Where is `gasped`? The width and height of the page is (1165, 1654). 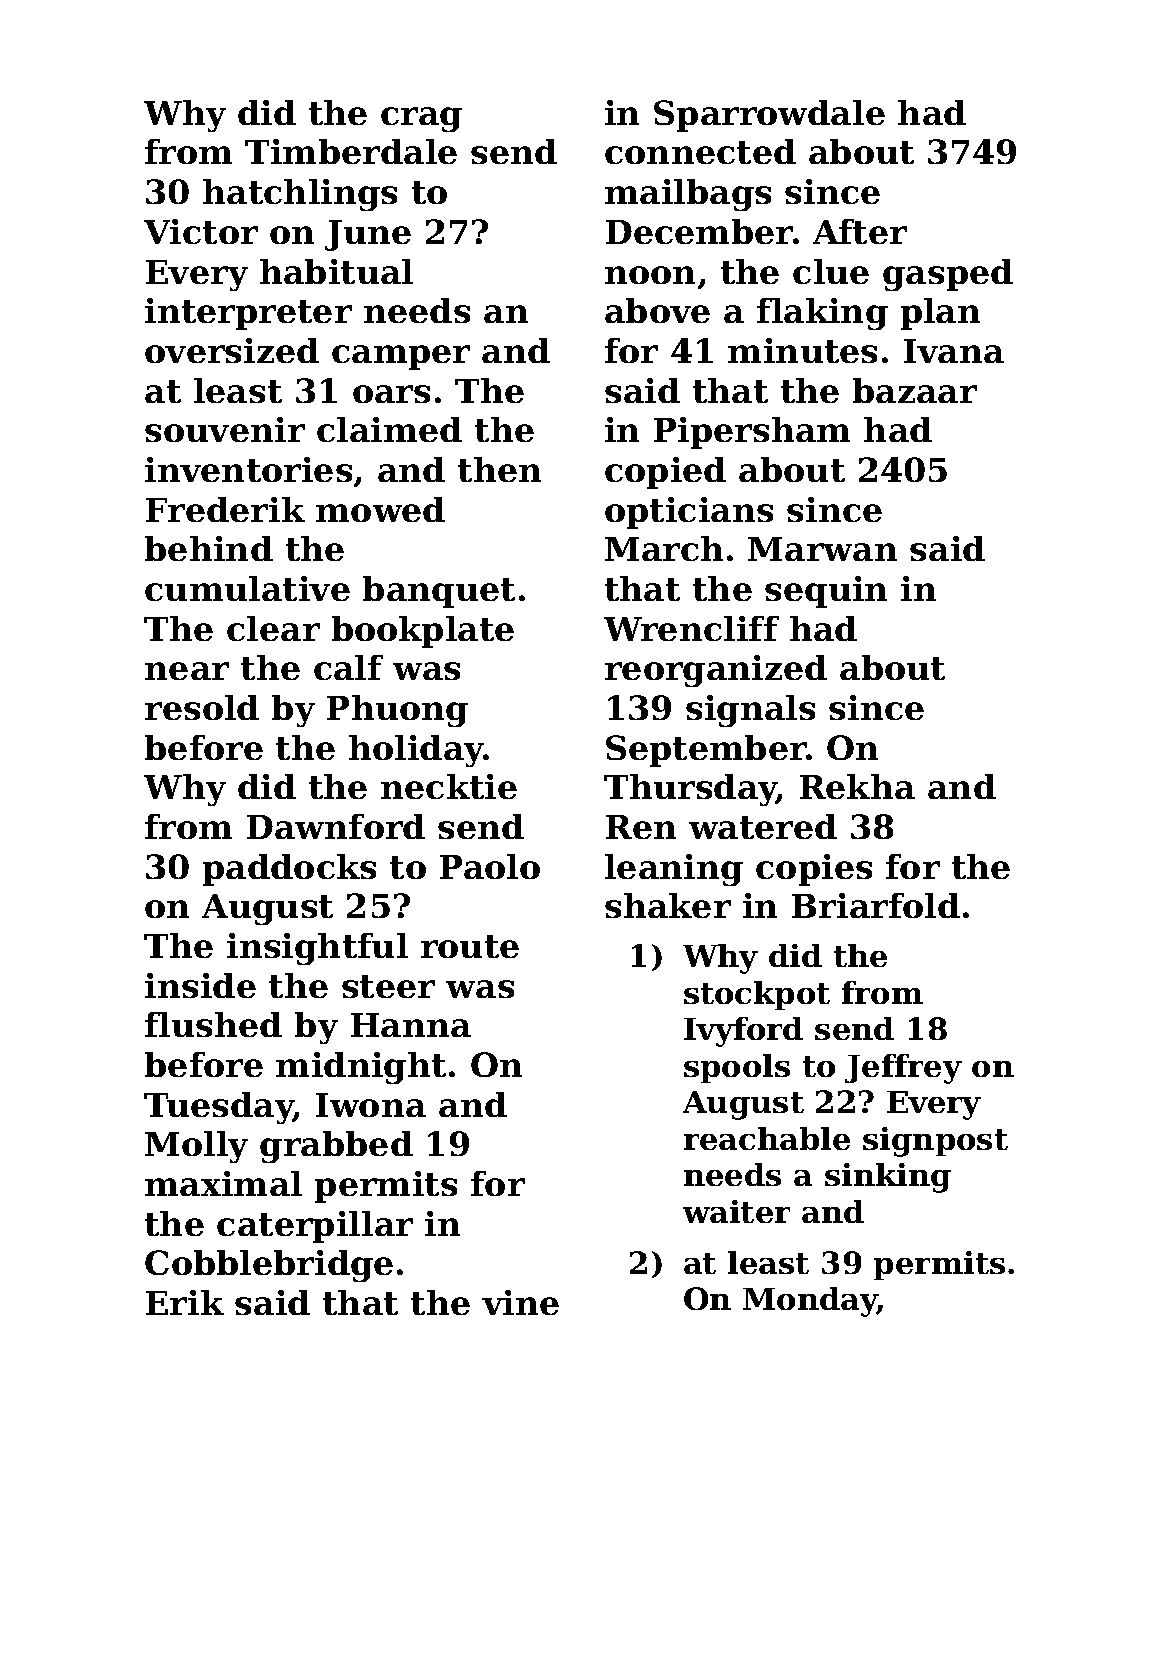 gasped is located at coordinates (948, 275).
